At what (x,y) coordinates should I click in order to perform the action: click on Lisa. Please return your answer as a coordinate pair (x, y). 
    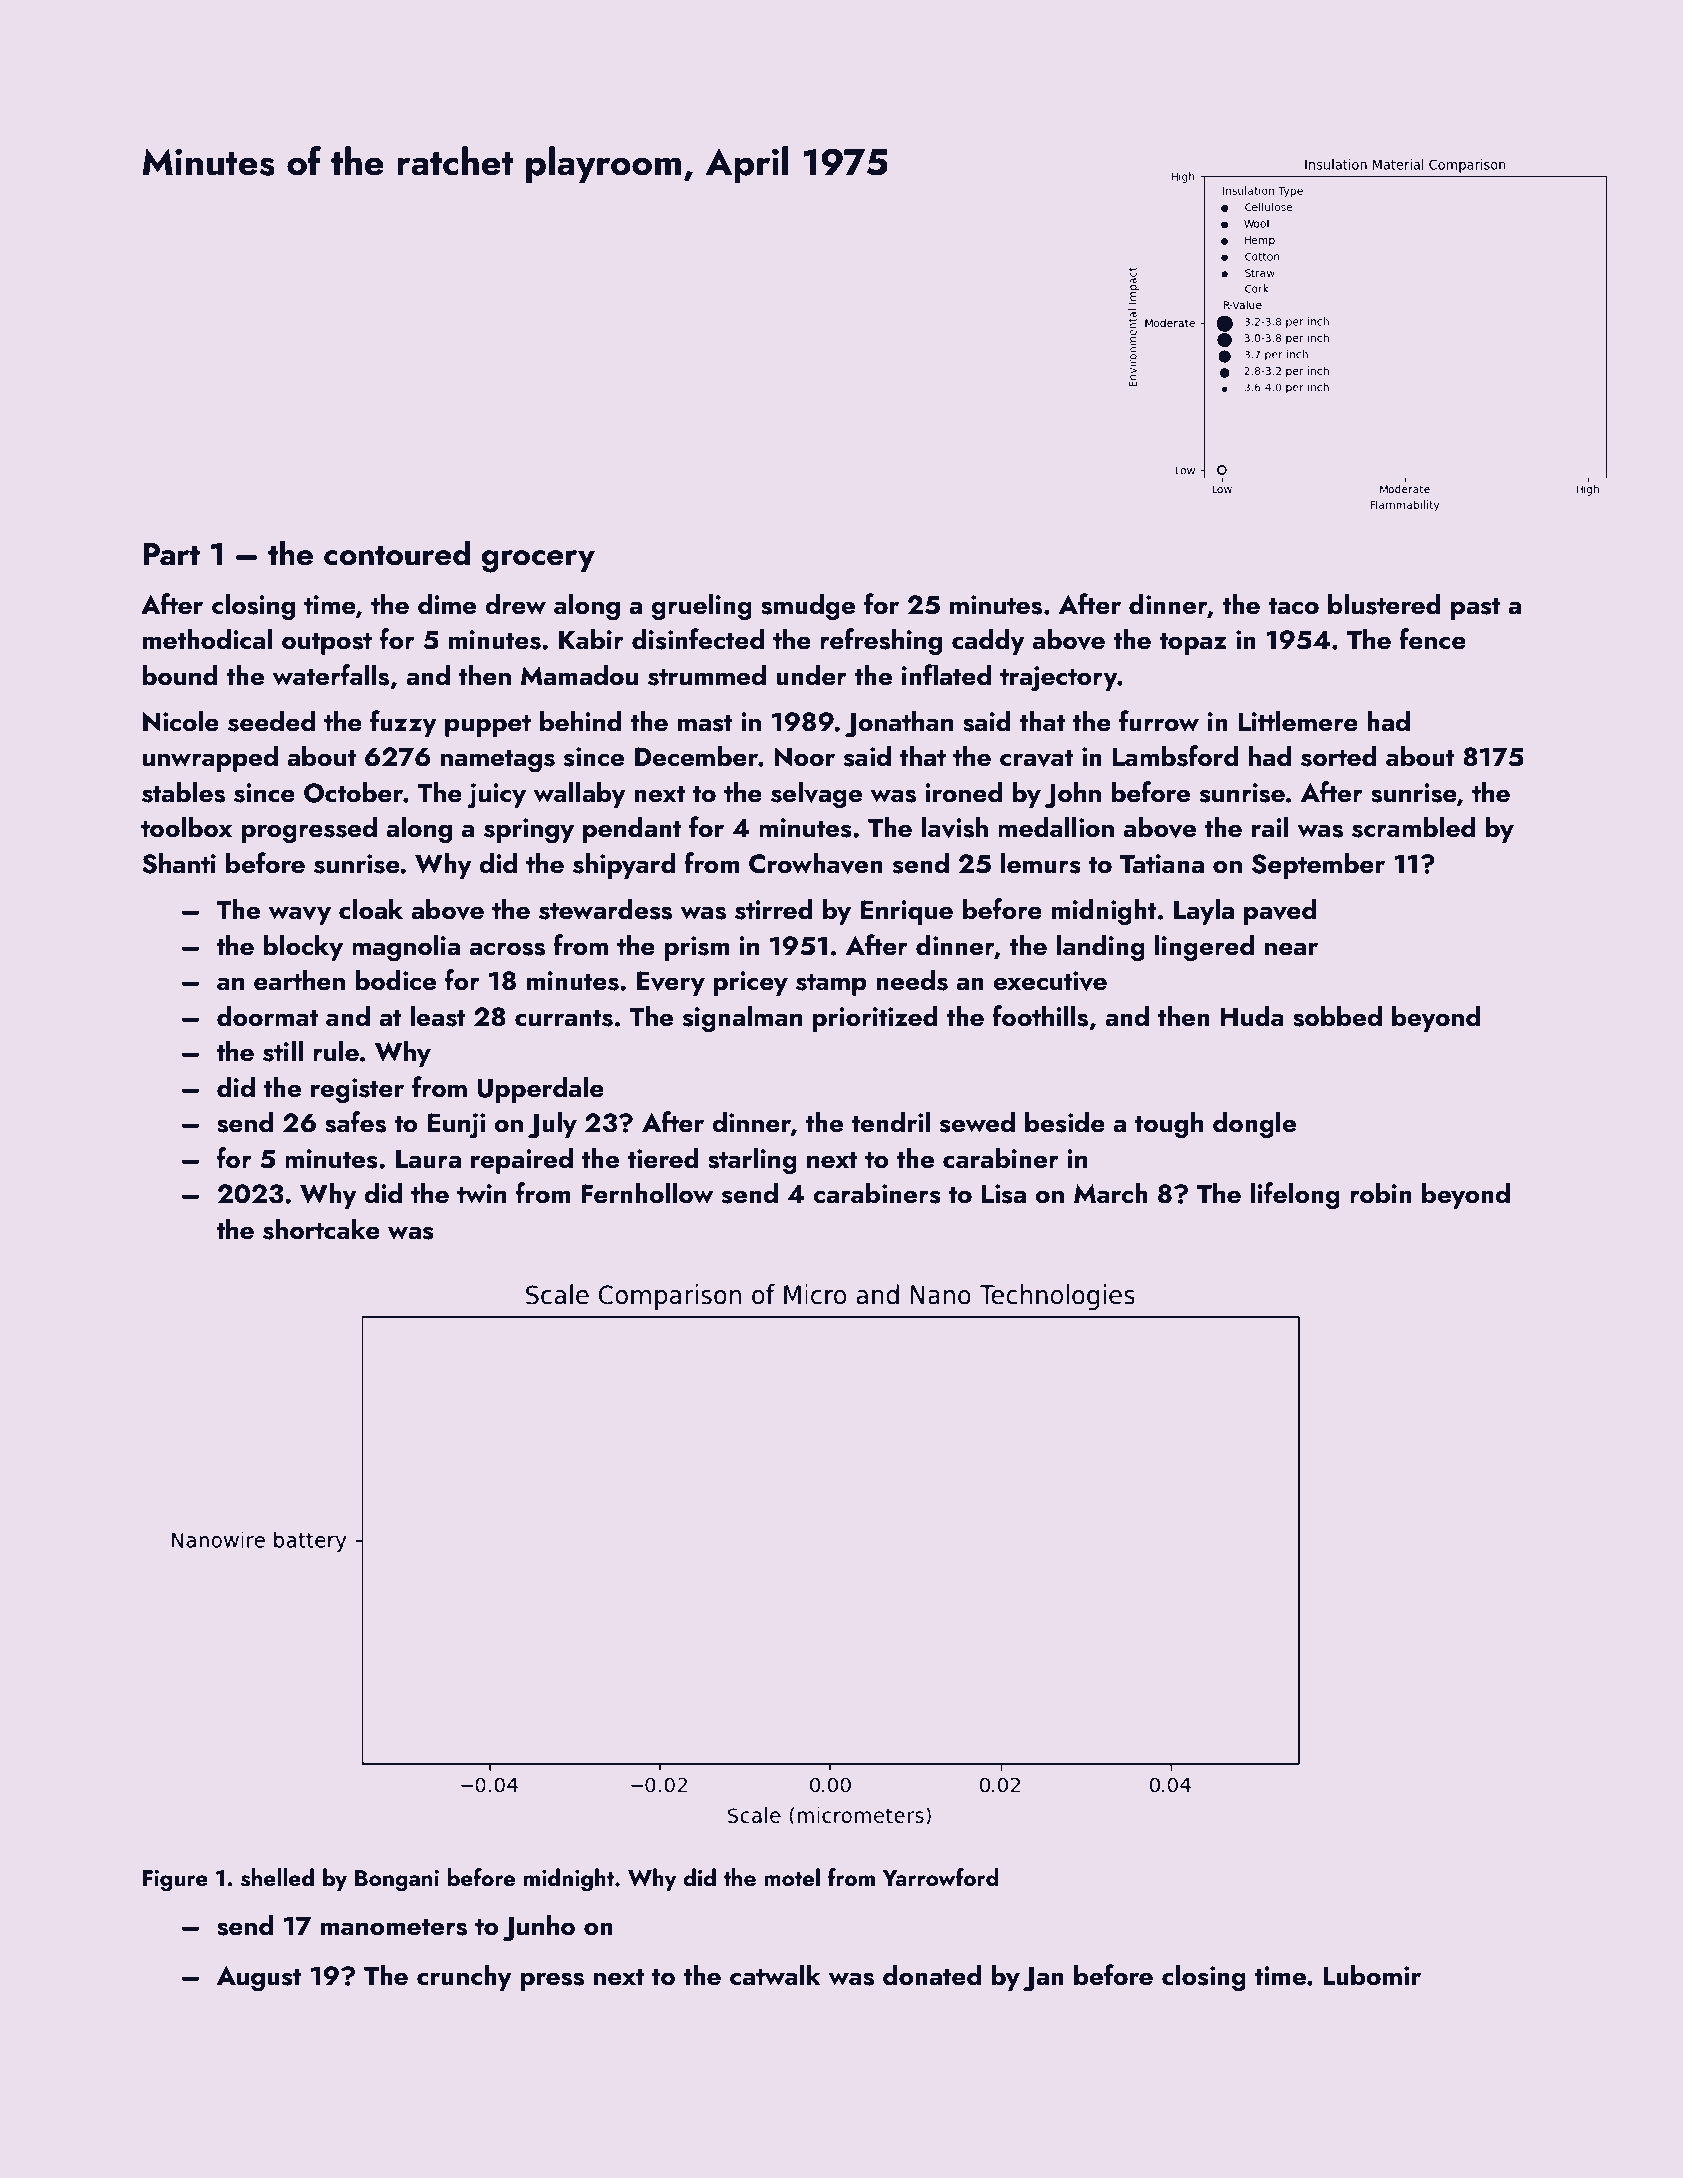
    Looking at the image, I should click on (1004, 1194).
